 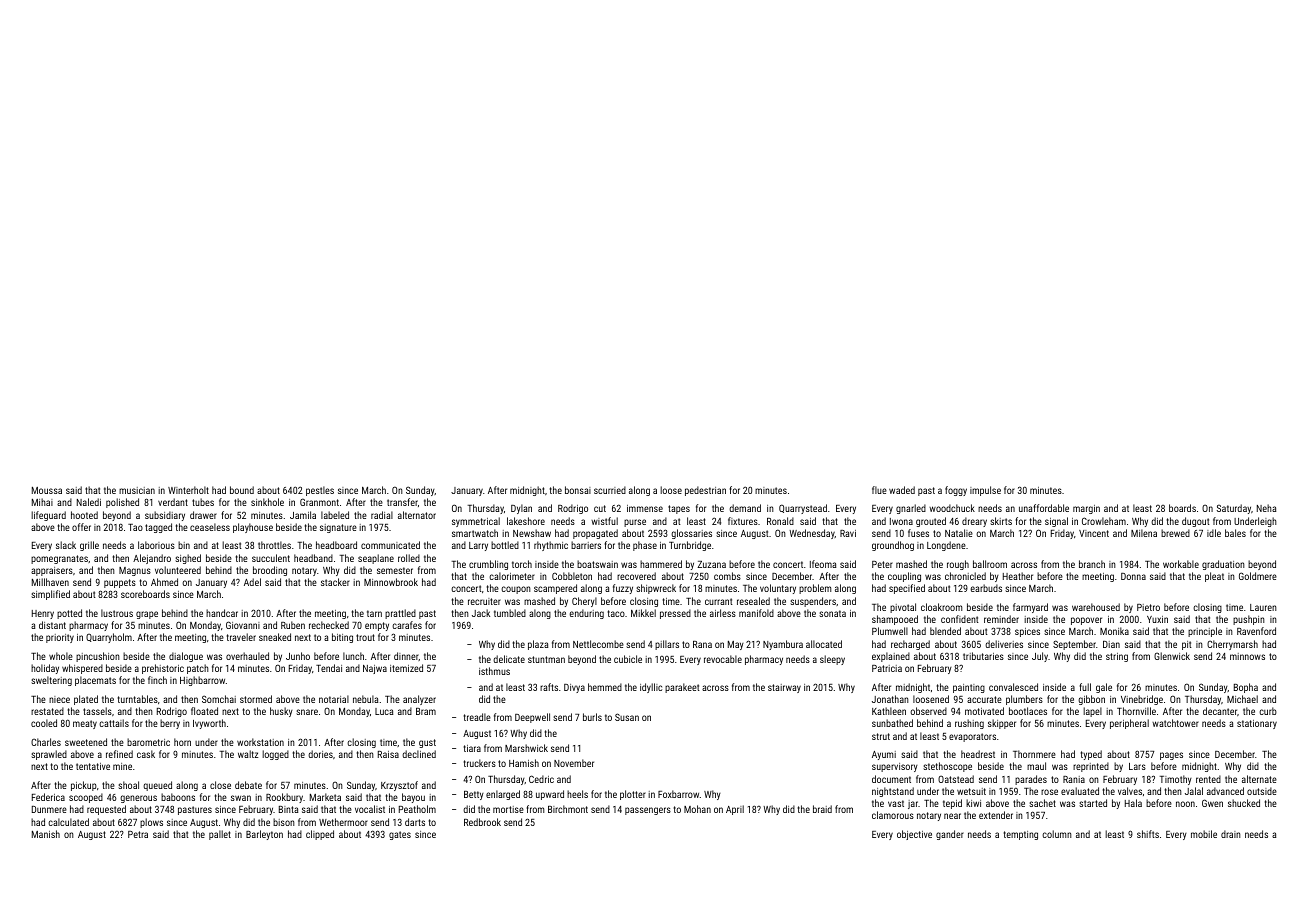 What do you see at coordinates (220, 835) in the screenshot?
I see `pallet` at bounding box center [220, 835].
